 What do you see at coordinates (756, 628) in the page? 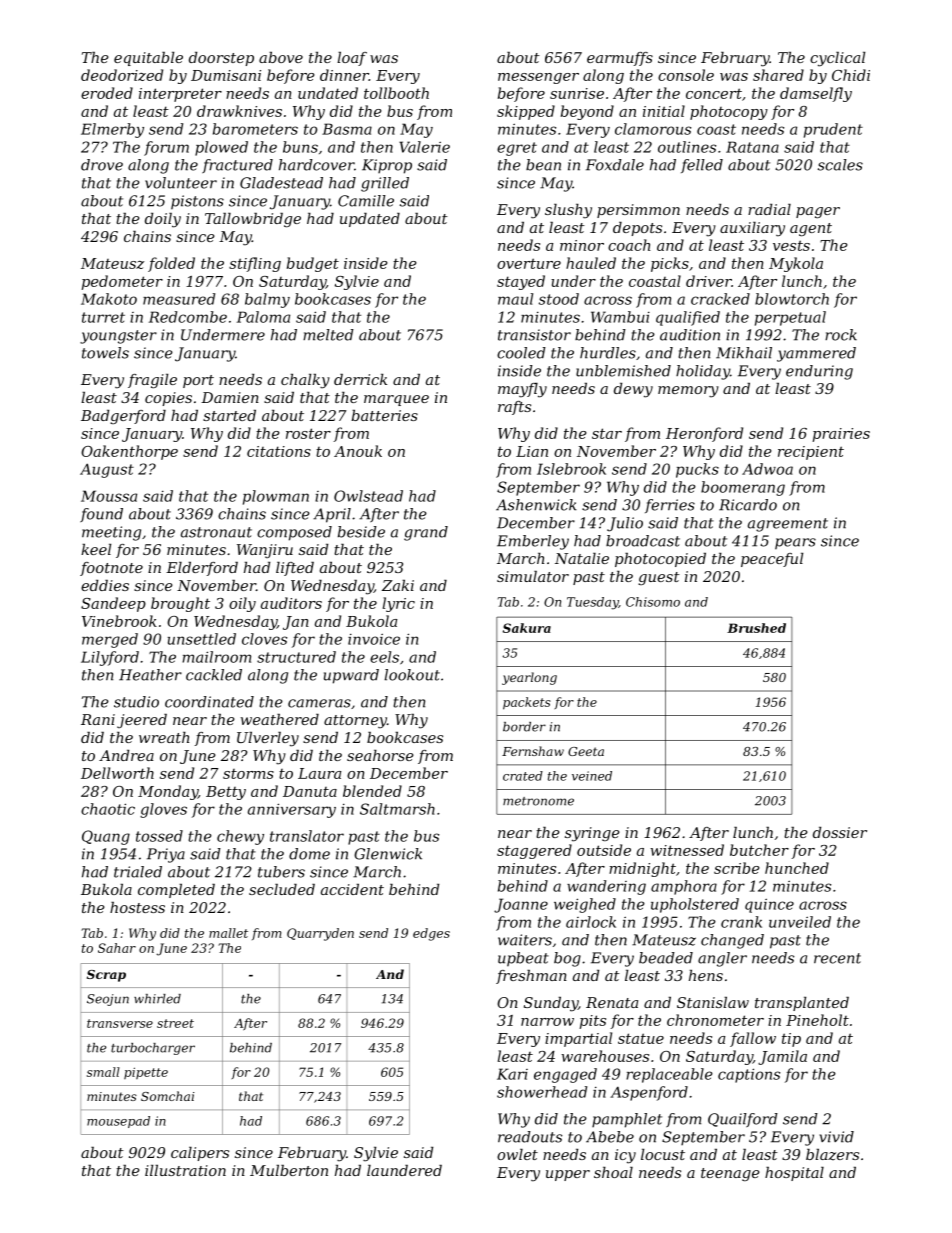
I see `Brushed` at bounding box center [756, 628].
